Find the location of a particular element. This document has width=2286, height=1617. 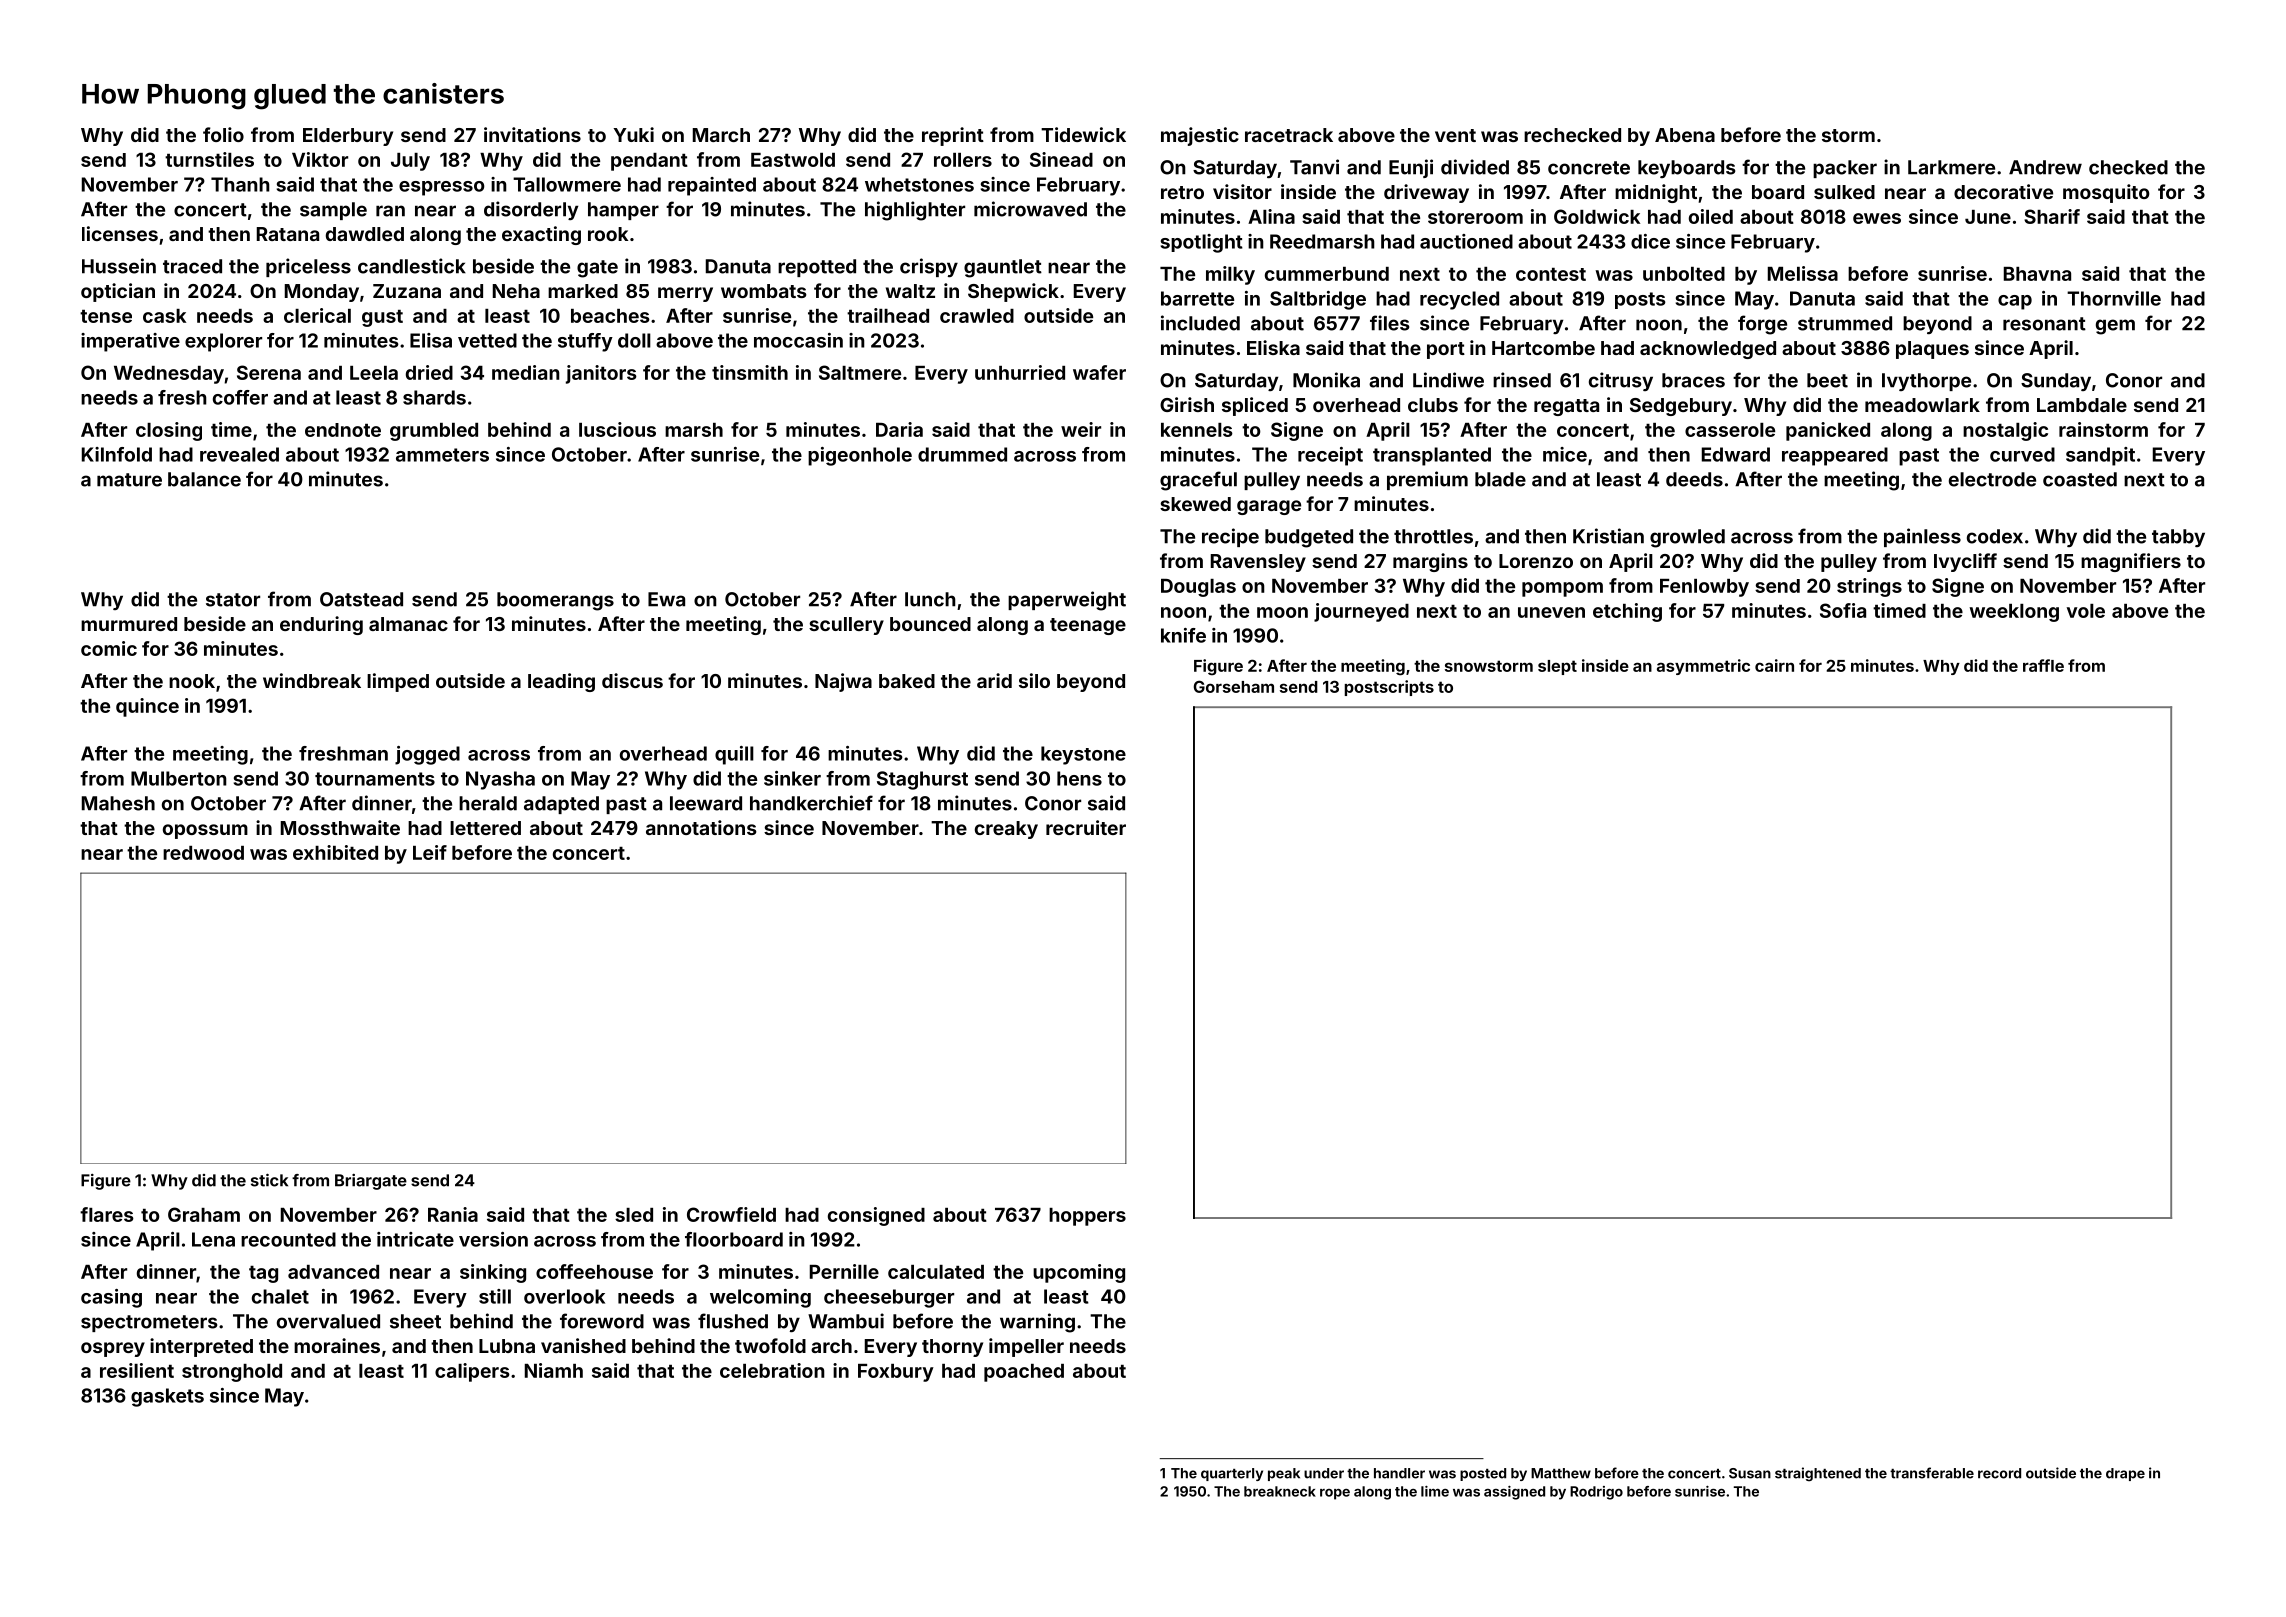

recruiter is located at coordinates (1086, 827).
